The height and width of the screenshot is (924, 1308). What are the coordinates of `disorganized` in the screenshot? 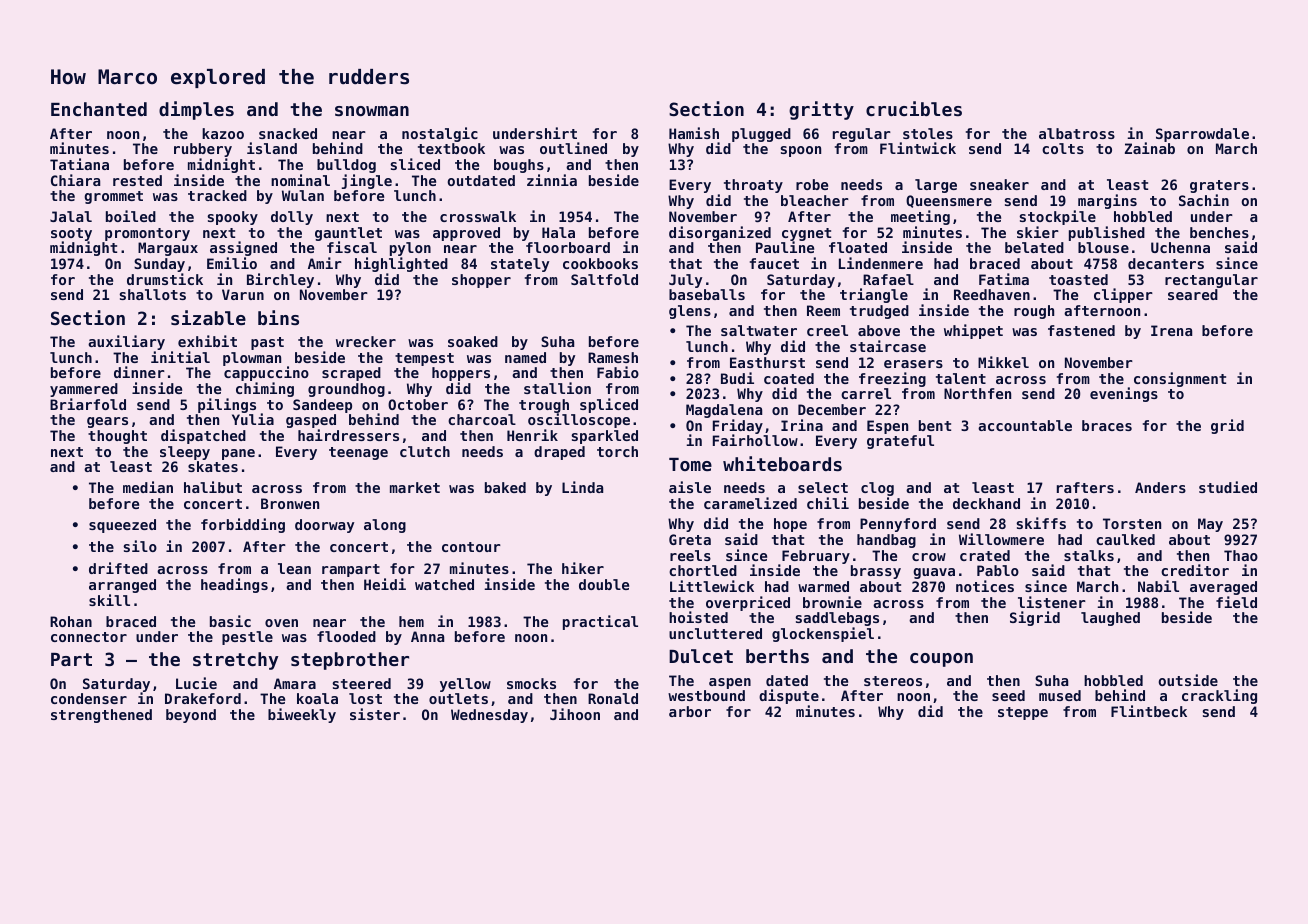 It's located at (720, 233).
